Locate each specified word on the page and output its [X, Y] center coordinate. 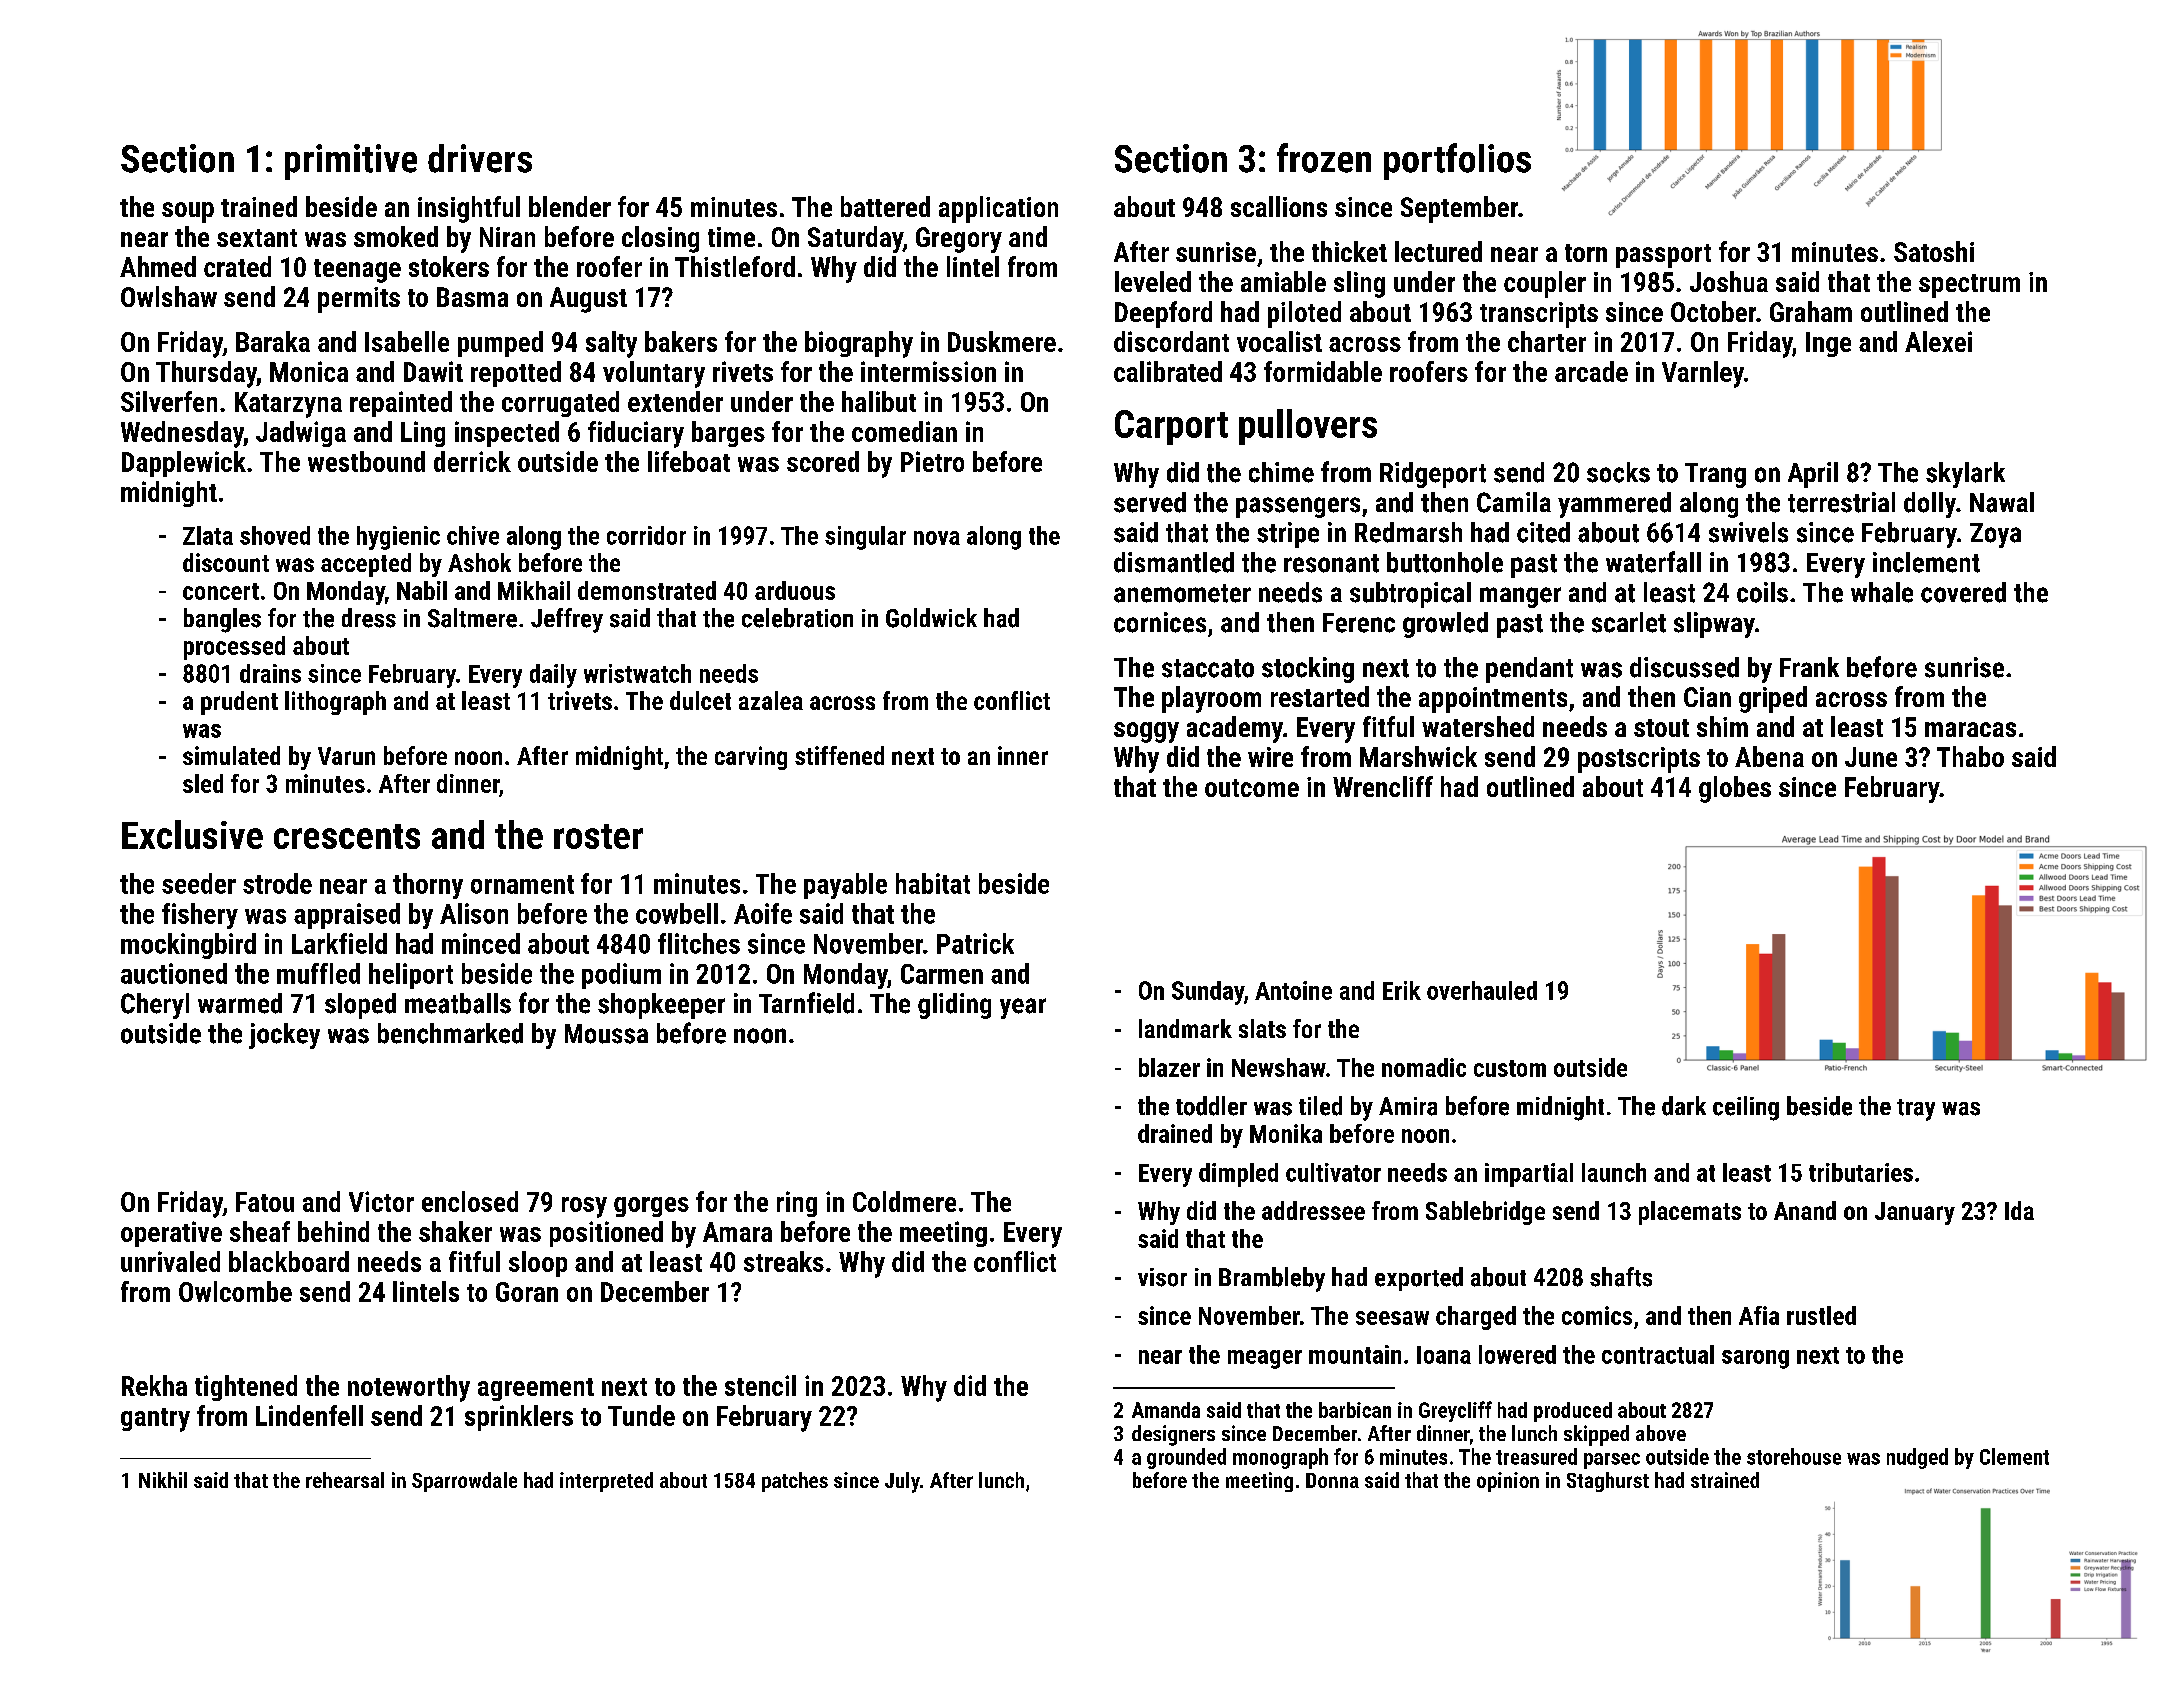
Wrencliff [1383, 786]
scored [823, 461]
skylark [1965, 475]
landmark [1185, 1028]
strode [277, 883]
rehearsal [345, 1480]
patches [795, 1482]
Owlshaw [169, 296]
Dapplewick [184, 464]
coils [1762, 592]
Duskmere [1002, 341]
